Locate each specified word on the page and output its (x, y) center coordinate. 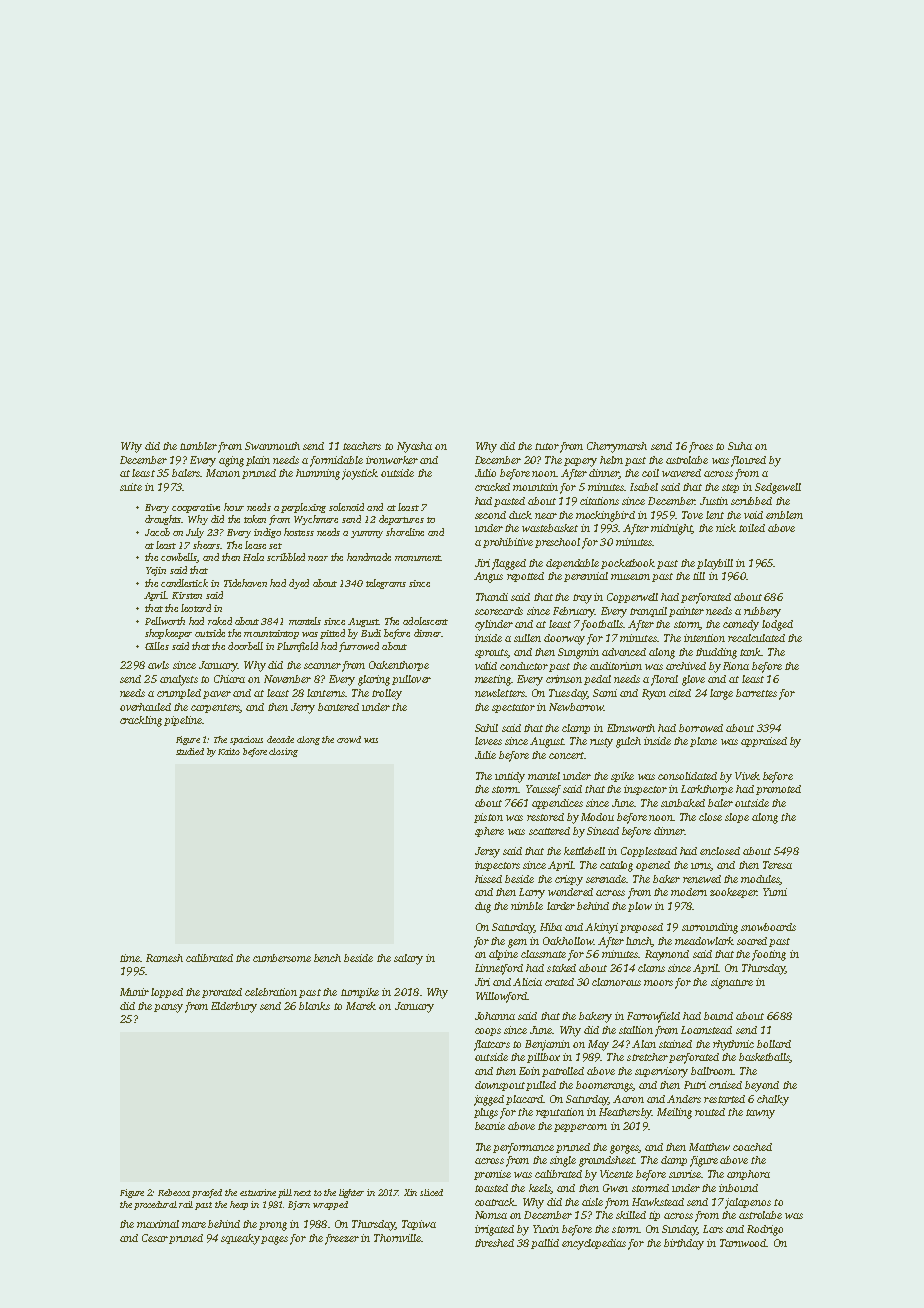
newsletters (500, 693)
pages (274, 1240)
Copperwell (632, 598)
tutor (547, 446)
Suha (740, 446)
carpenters (215, 708)
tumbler (198, 446)
